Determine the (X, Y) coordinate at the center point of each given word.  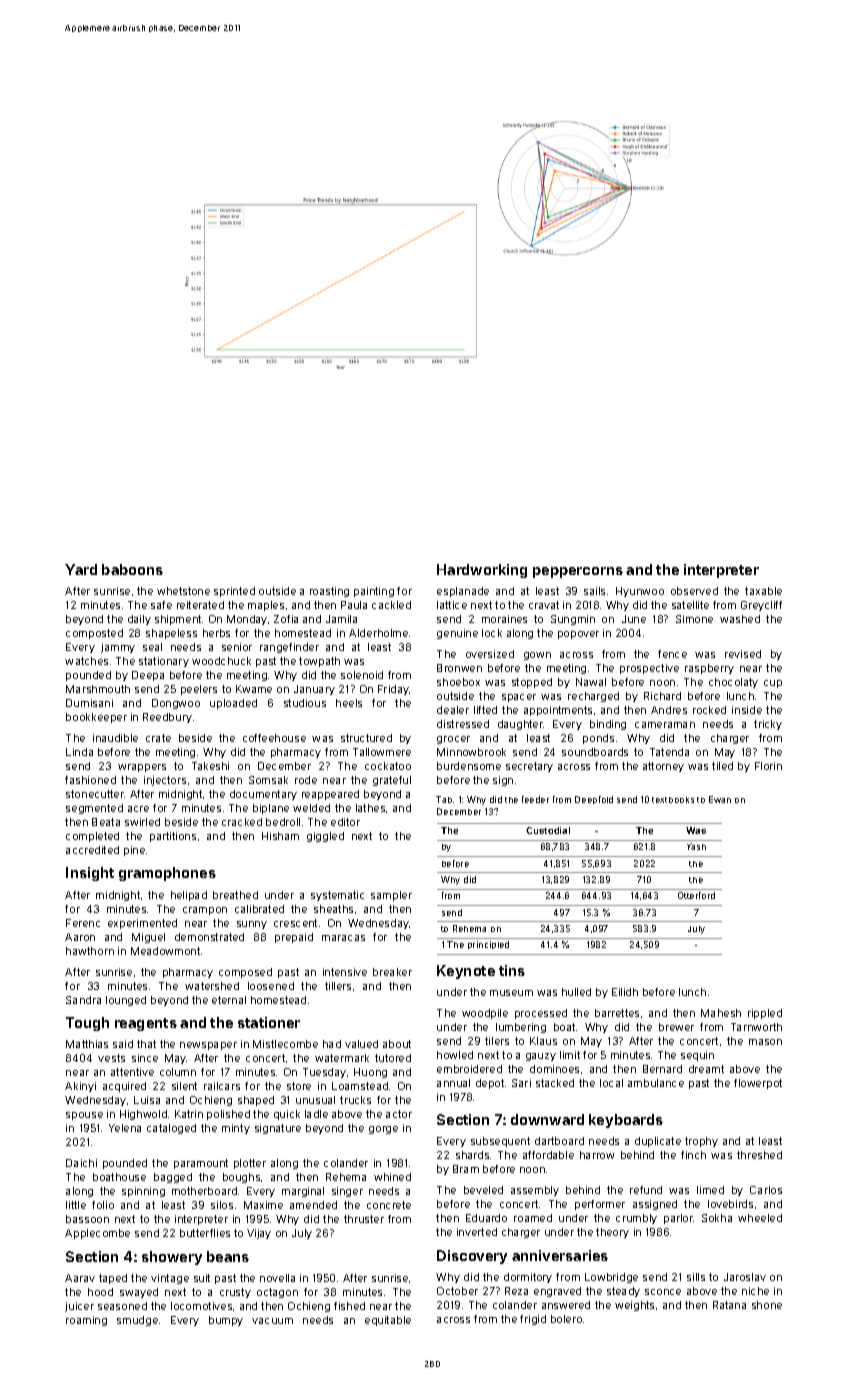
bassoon (87, 1219)
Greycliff (761, 606)
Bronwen (459, 668)
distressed (463, 724)
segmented (94, 809)
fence (672, 654)
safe (161, 605)
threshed (759, 1155)
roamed (533, 1218)
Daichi (81, 1163)
